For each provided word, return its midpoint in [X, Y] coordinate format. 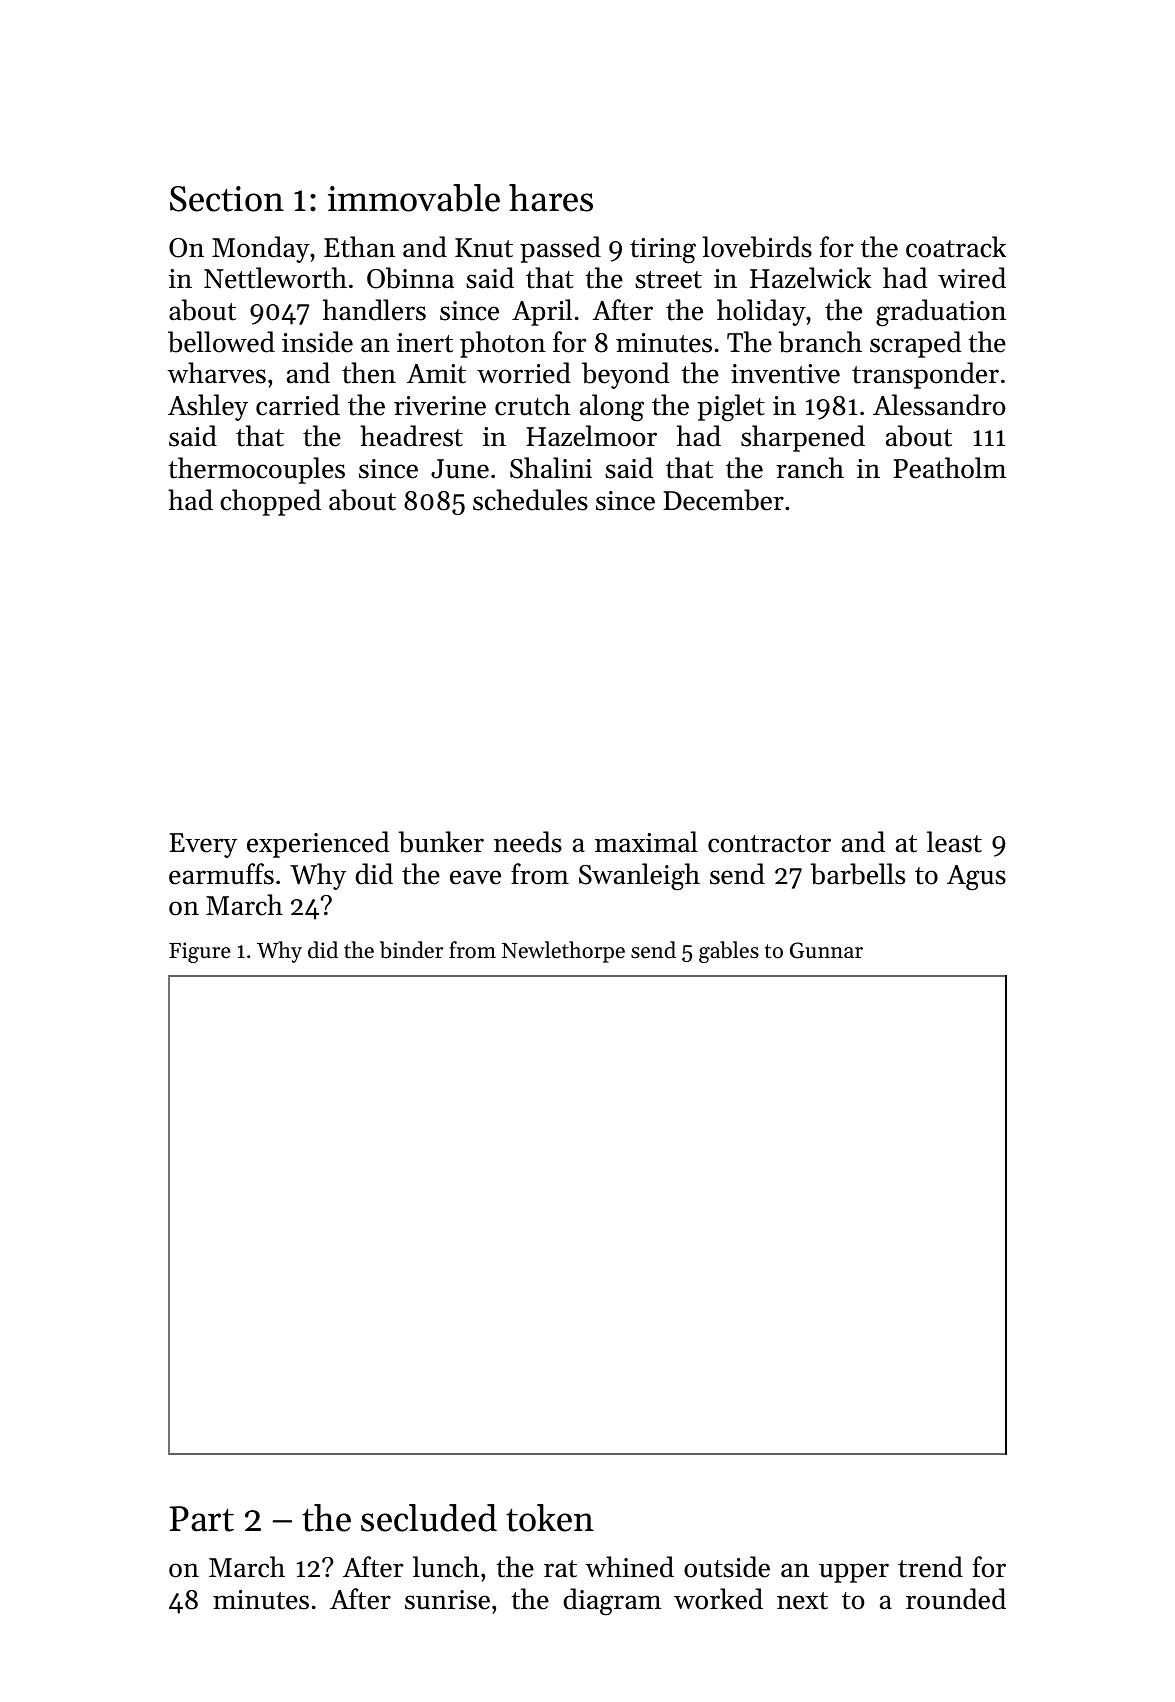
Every [203, 845]
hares [551, 198]
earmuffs [221, 874]
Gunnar [826, 950]
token [550, 1518]
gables [729, 952]
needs [528, 842]
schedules [530, 500]
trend [930, 1567]
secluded [429, 1518]
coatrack [956, 247]
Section [227, 199]
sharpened [803, 438]
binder [411, 950]
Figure [200, 952]
